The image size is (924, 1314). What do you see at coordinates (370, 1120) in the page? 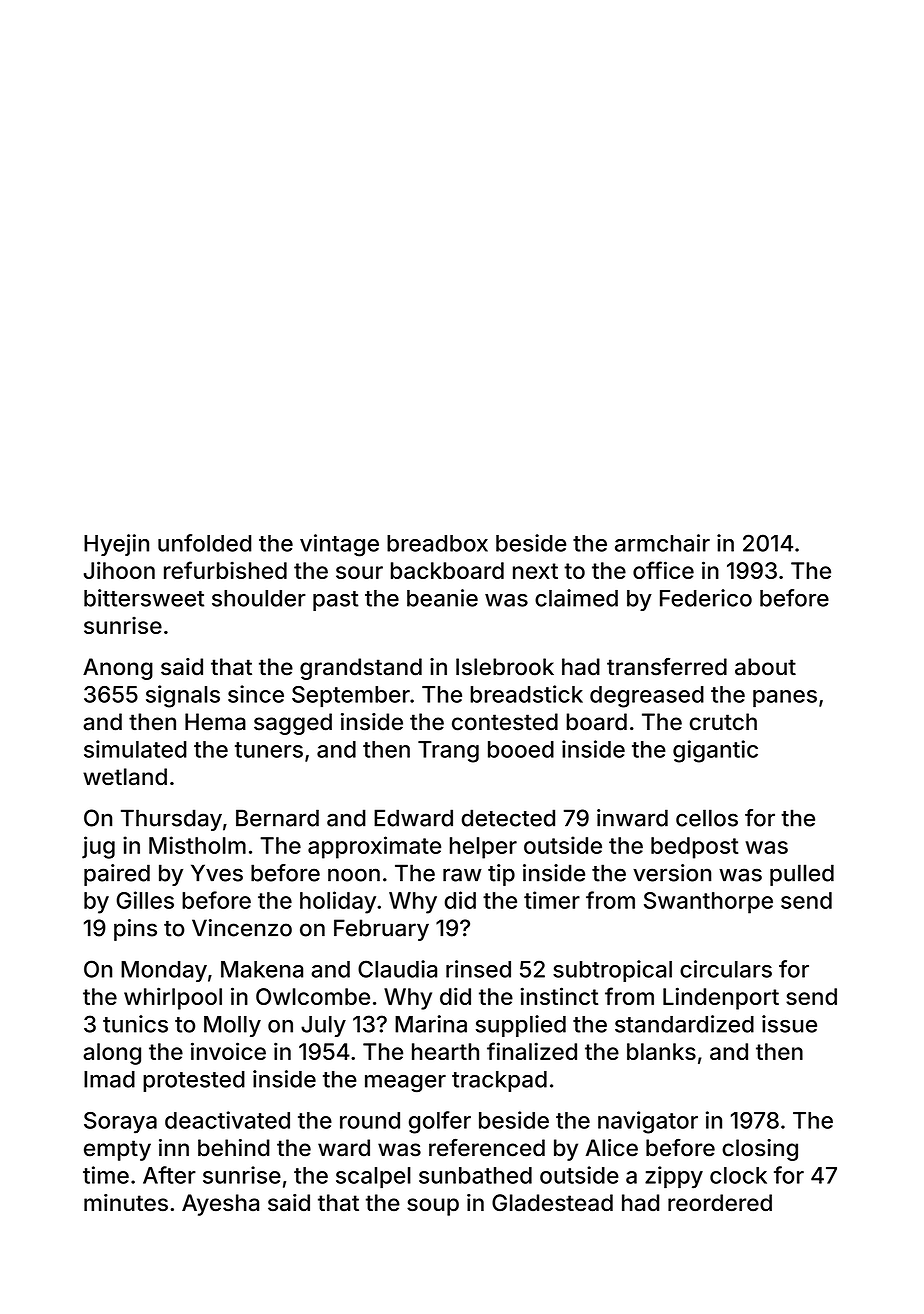
I see `round` at bounding box center [370, 1120].
